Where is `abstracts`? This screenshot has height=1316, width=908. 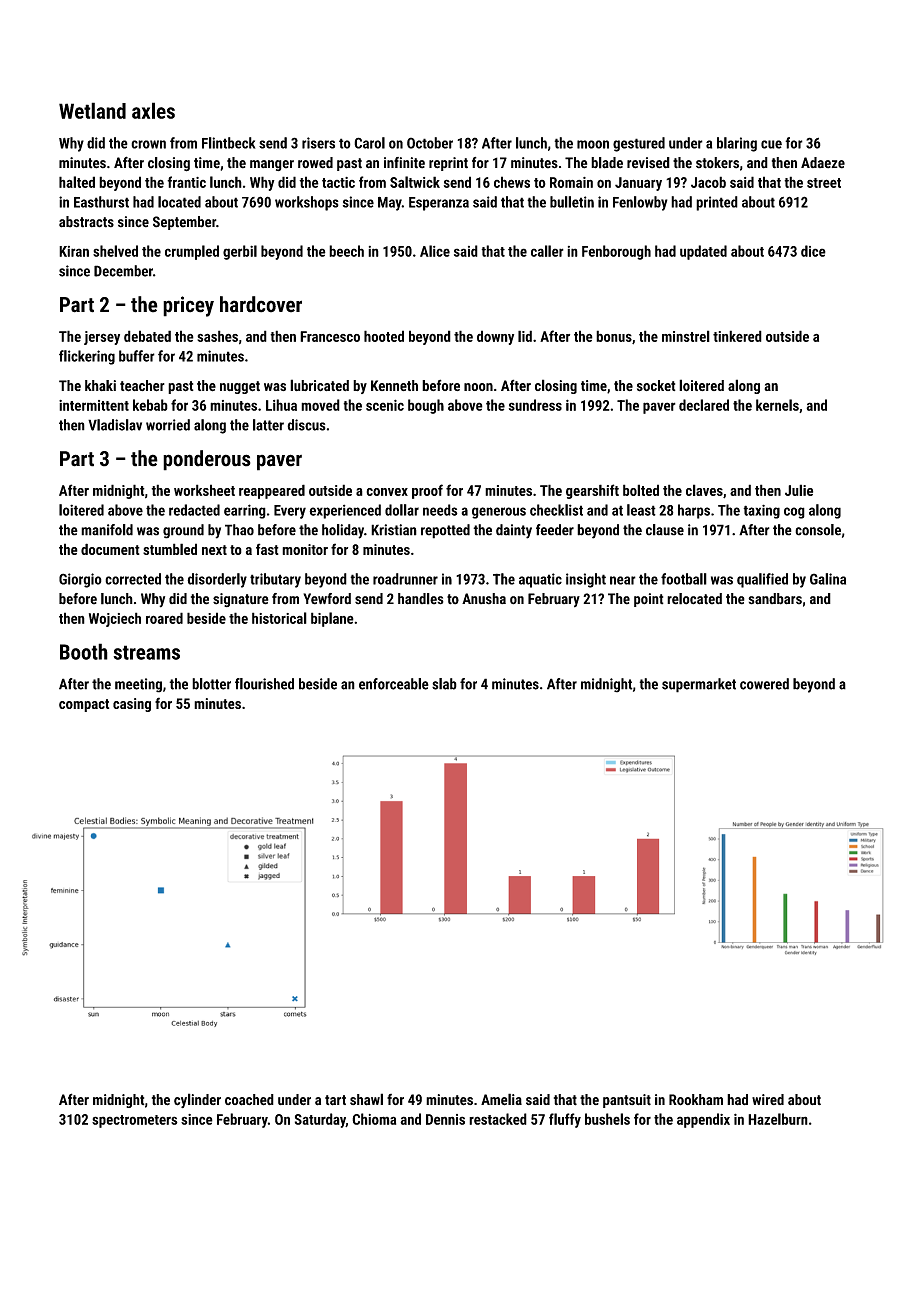
abstracts is located at coordinates (86, 222).
